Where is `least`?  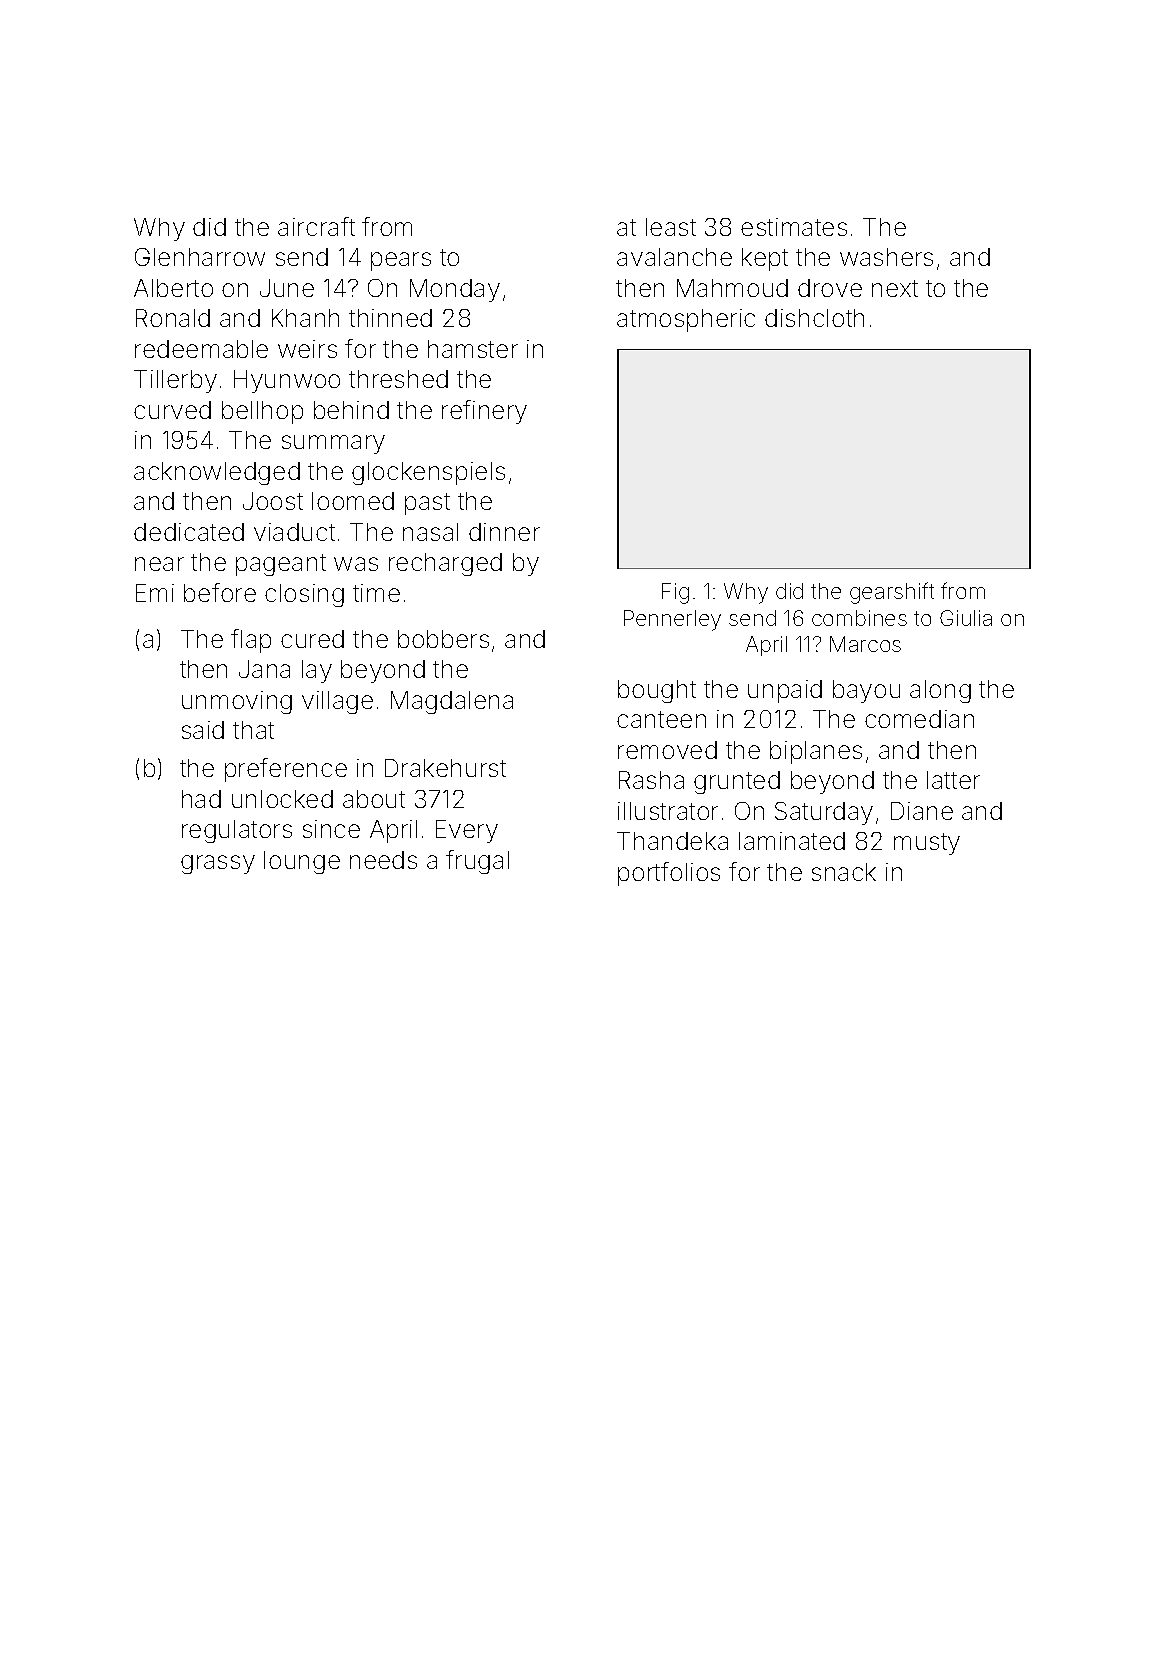
least is located at coordinates (671, 227).
